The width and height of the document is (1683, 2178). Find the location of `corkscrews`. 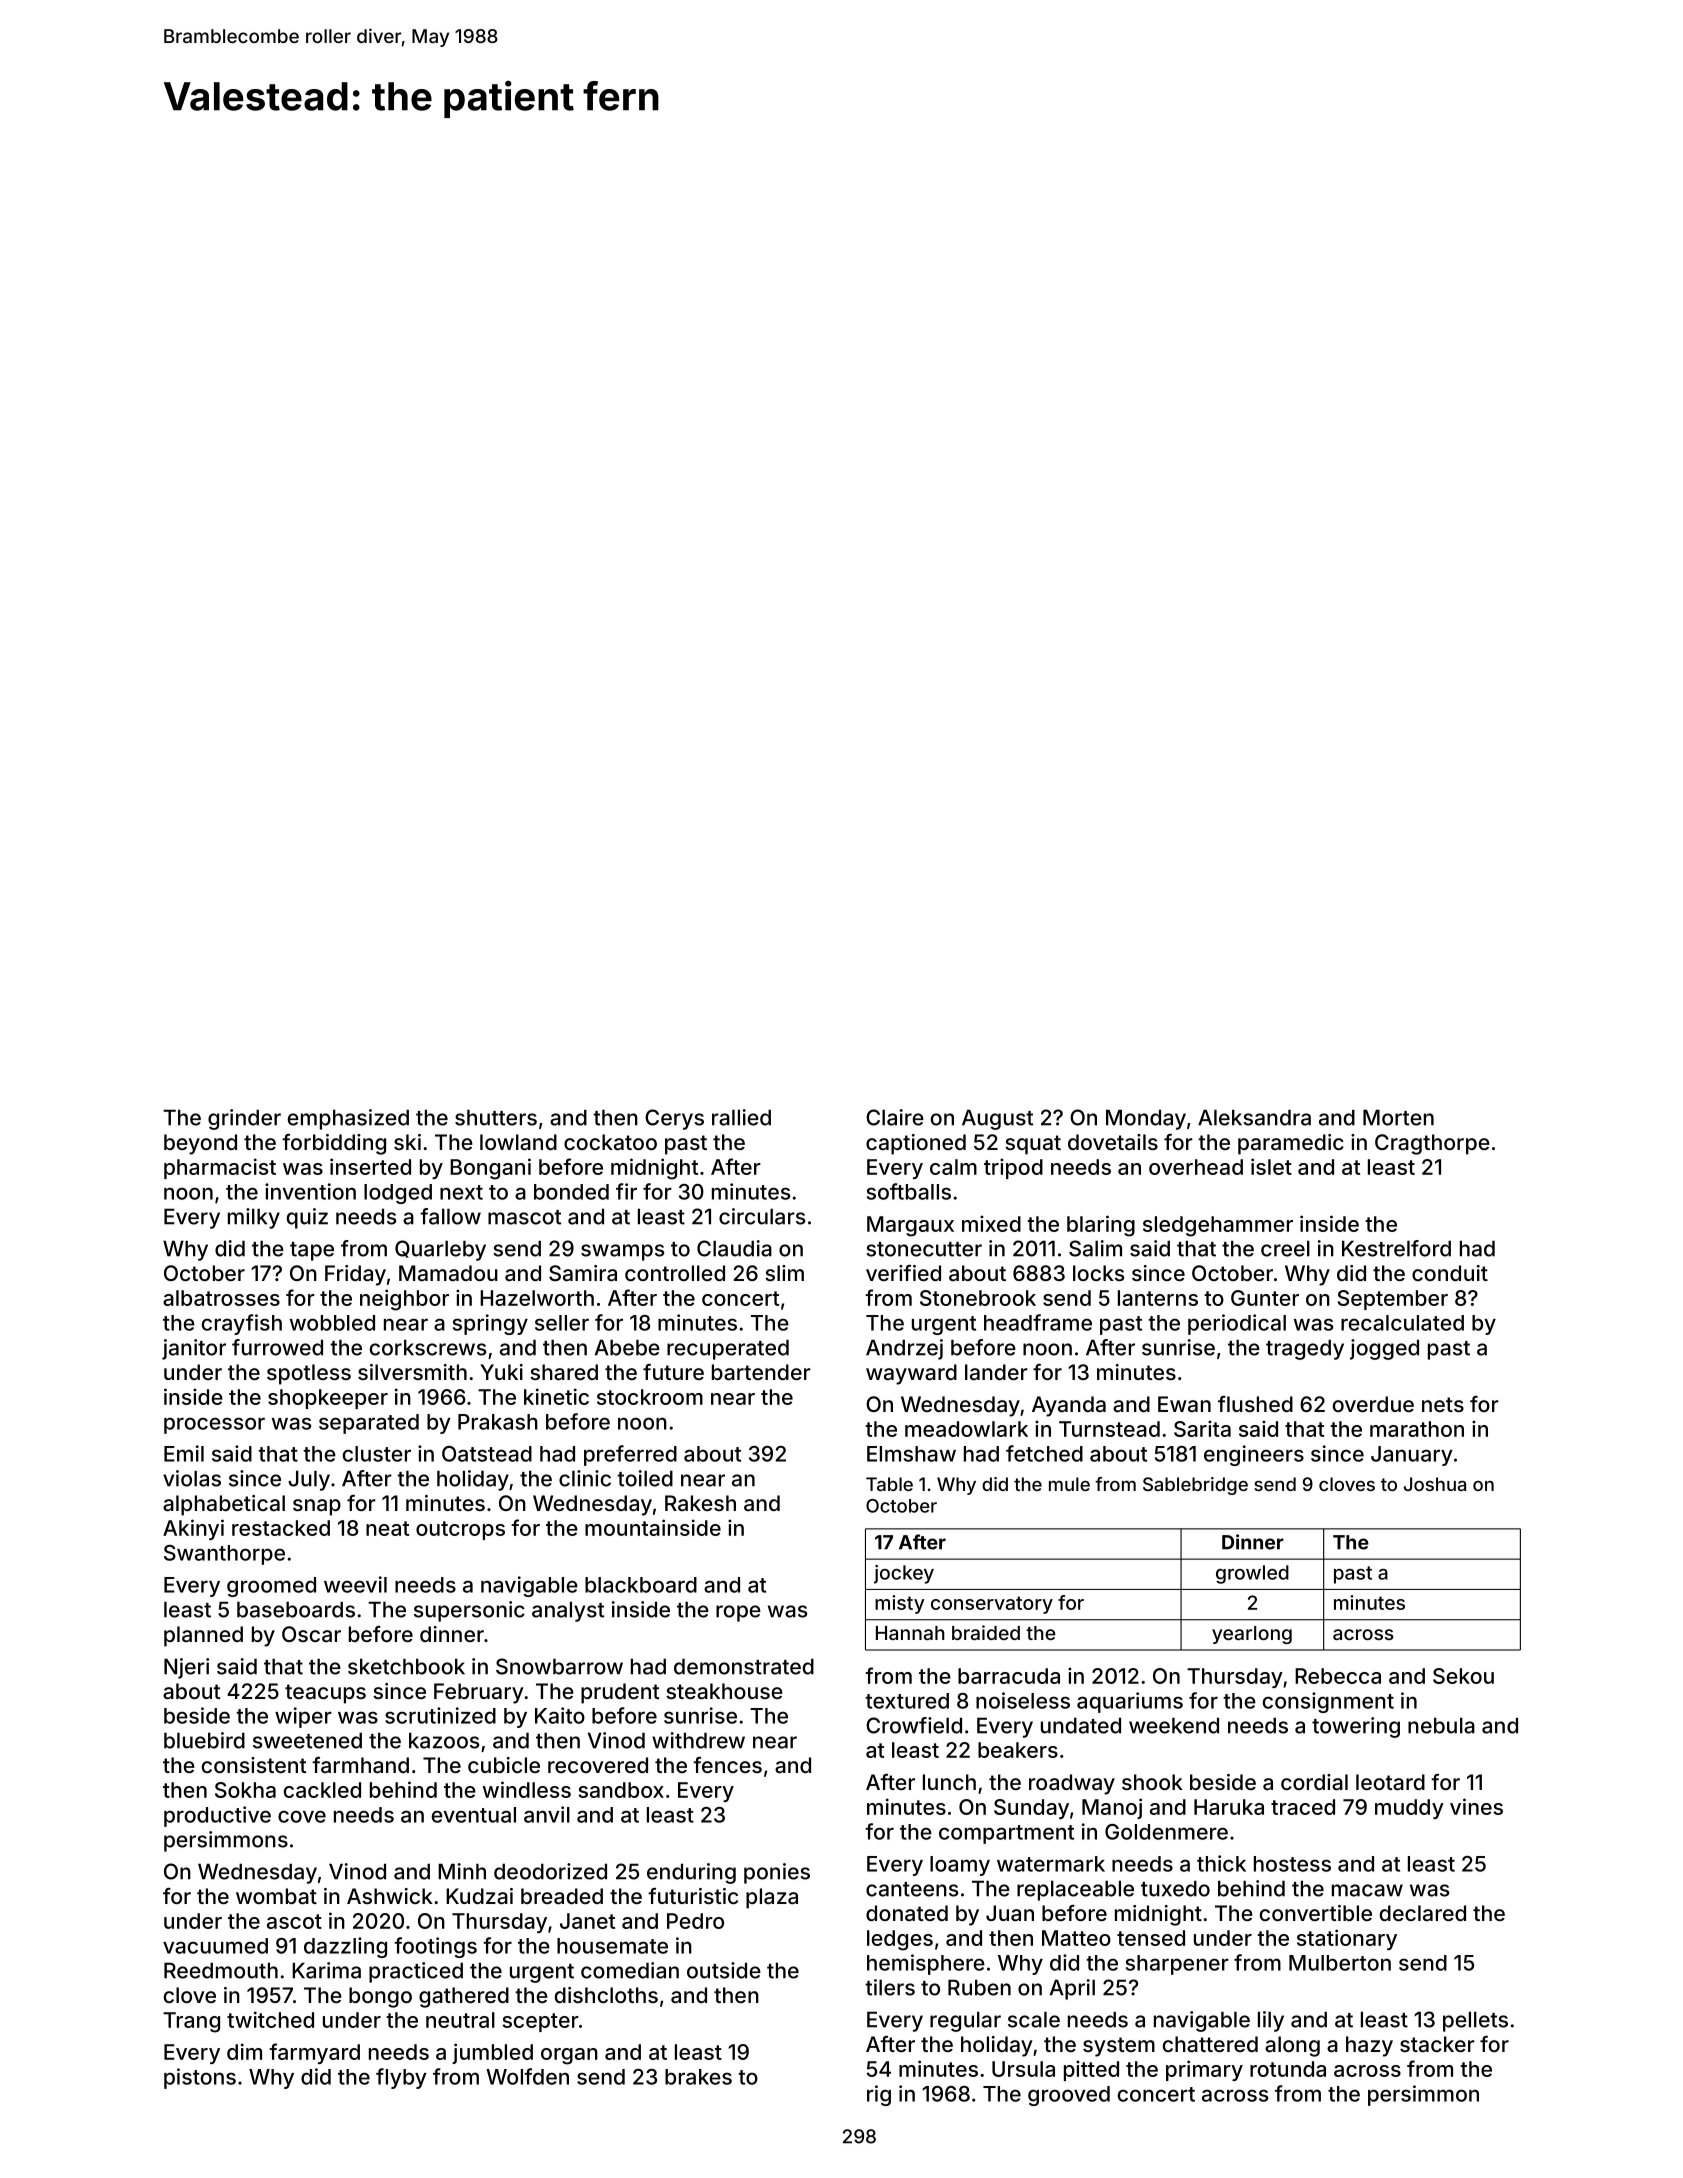

corkscrews is located at coordinates (428, 1347).
